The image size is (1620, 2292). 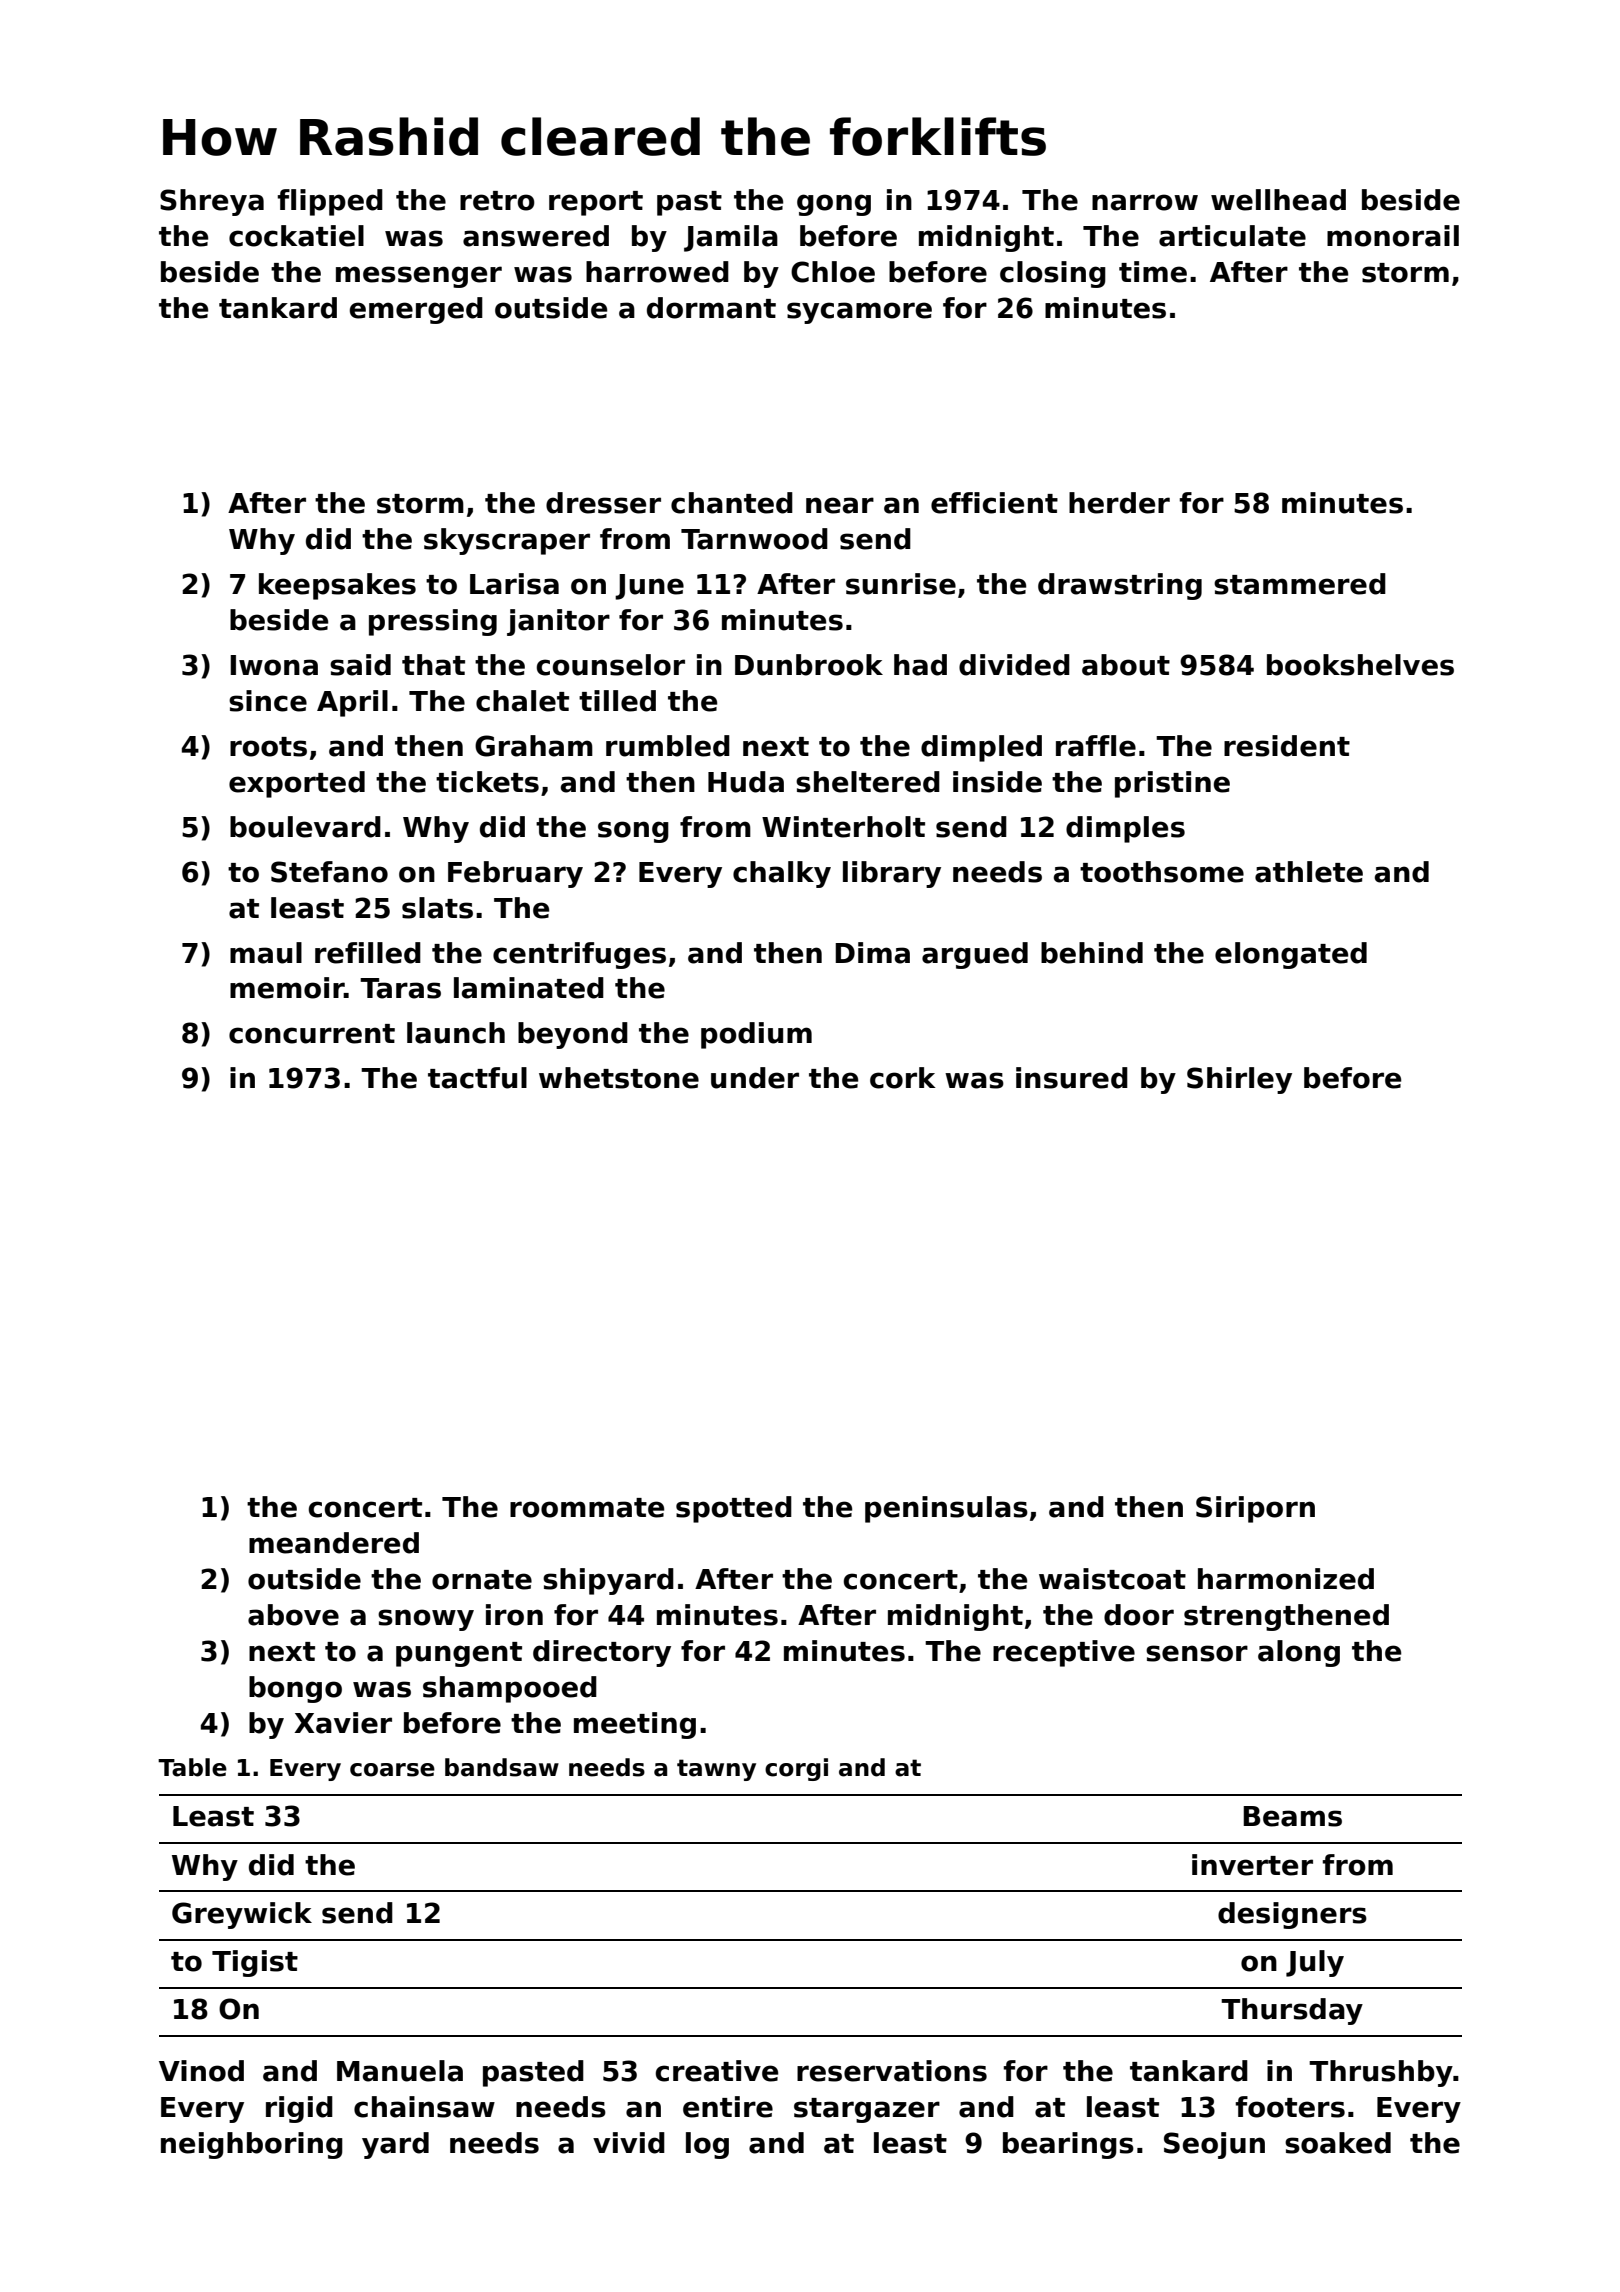 What do you see at coordinates (312, 1034) in the document?
I see `concurrent` at bounding box center [312, 1034].
